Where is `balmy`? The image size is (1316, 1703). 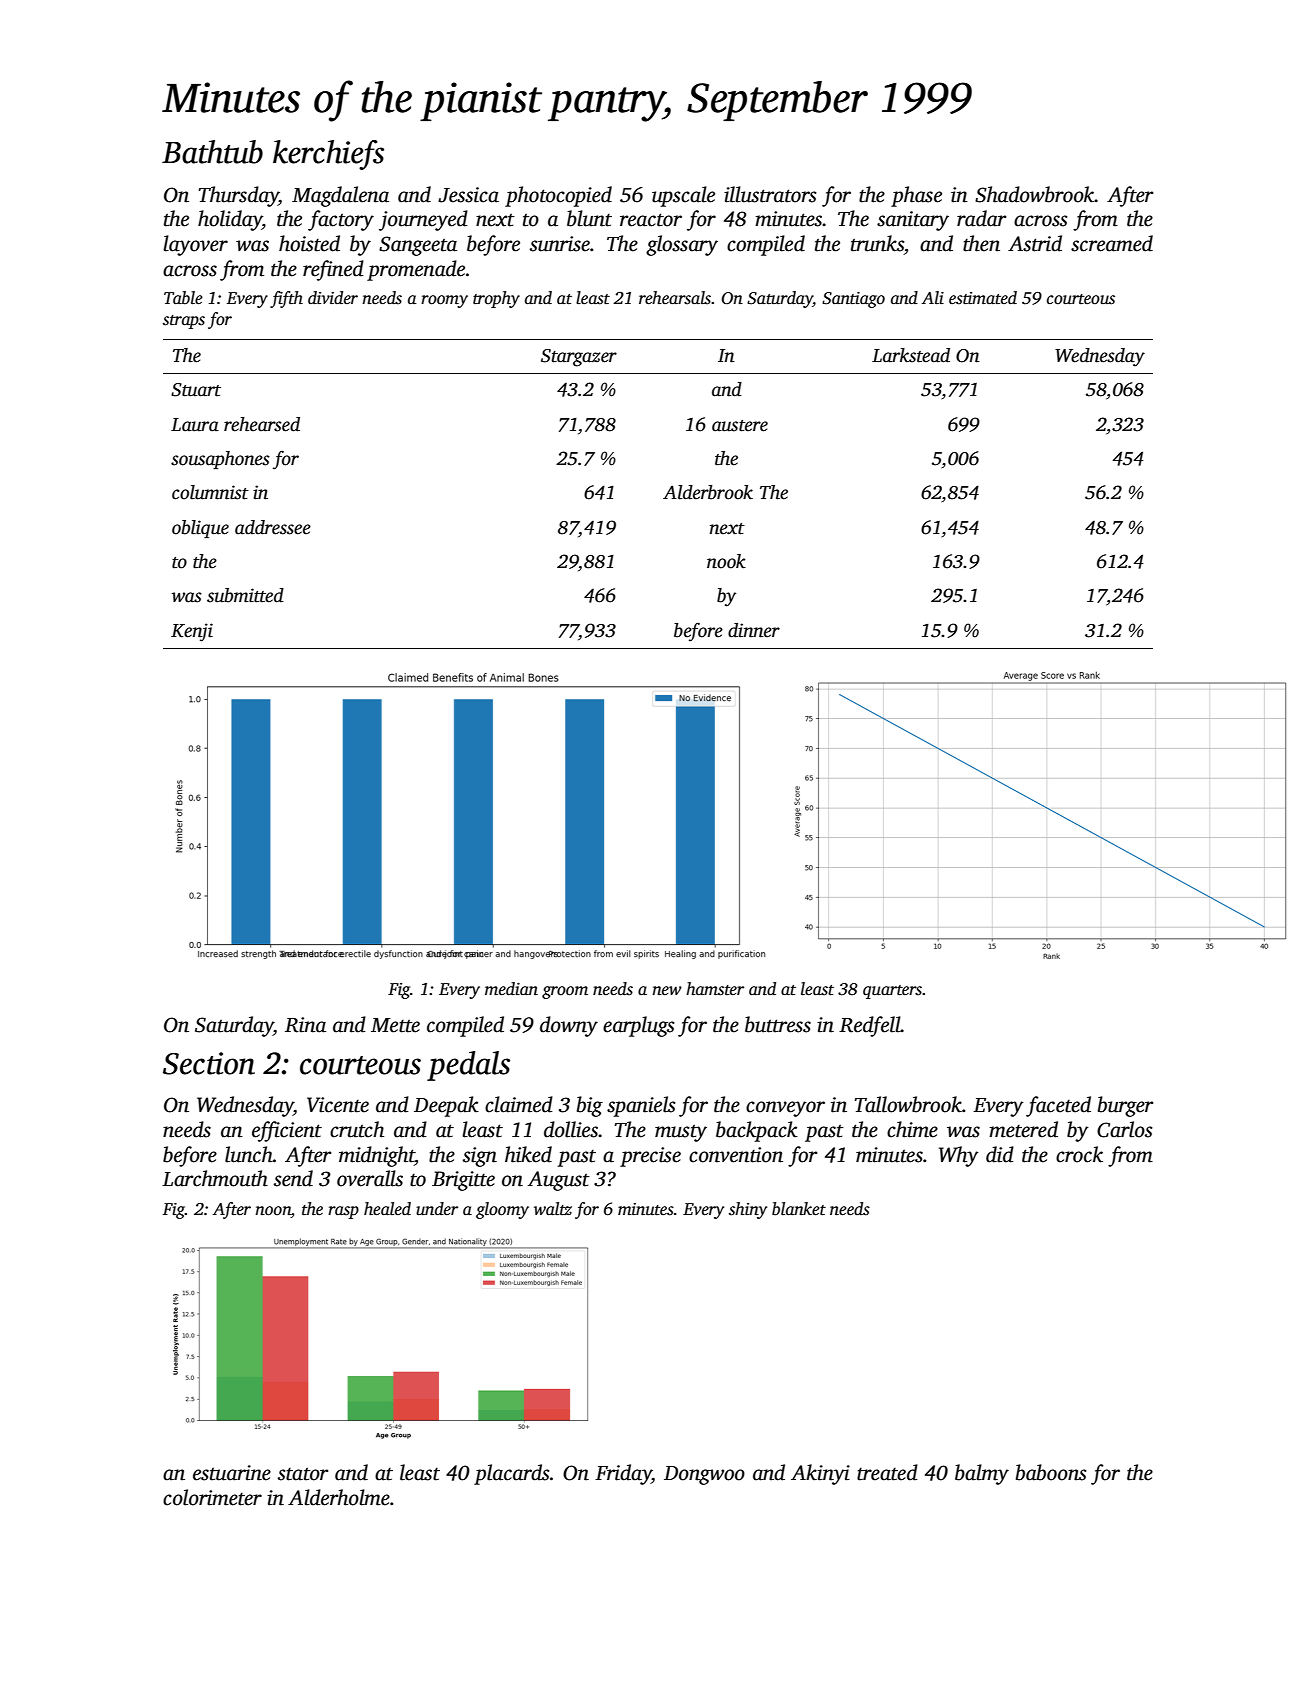
balmy is located at coordinates (982, 1474).
